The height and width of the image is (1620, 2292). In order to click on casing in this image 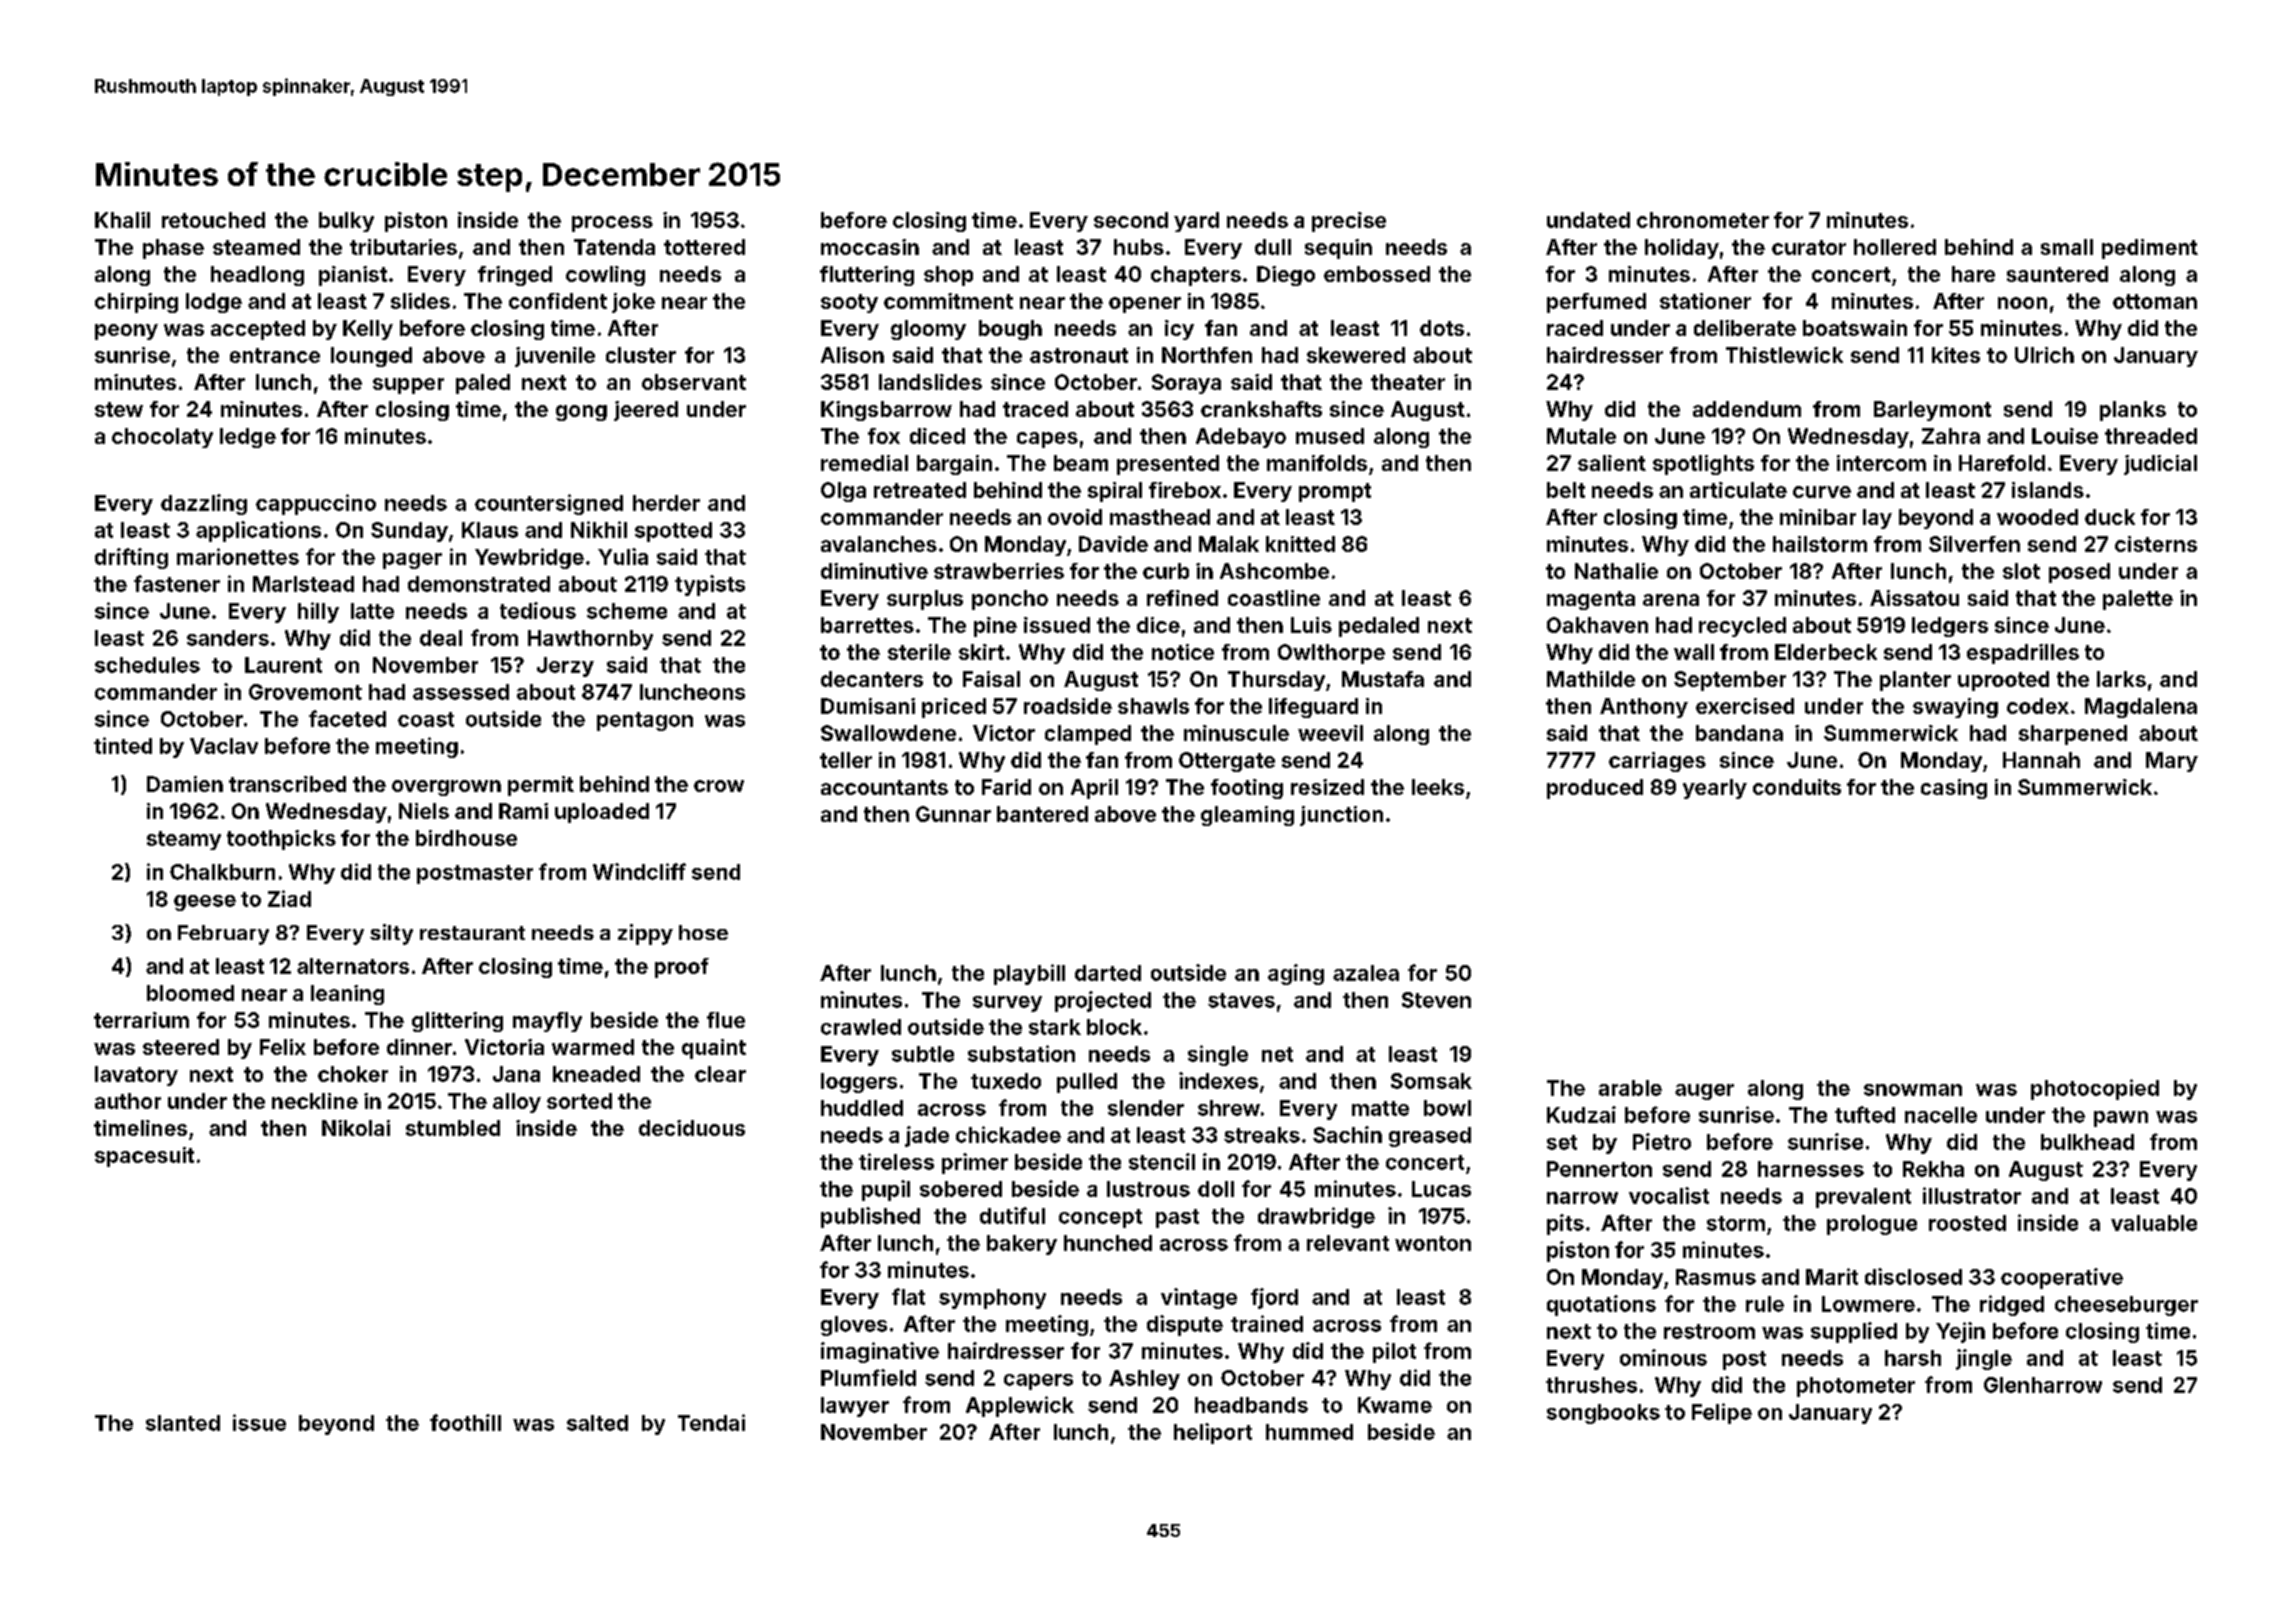, I will do `click(1954, 789)`.
